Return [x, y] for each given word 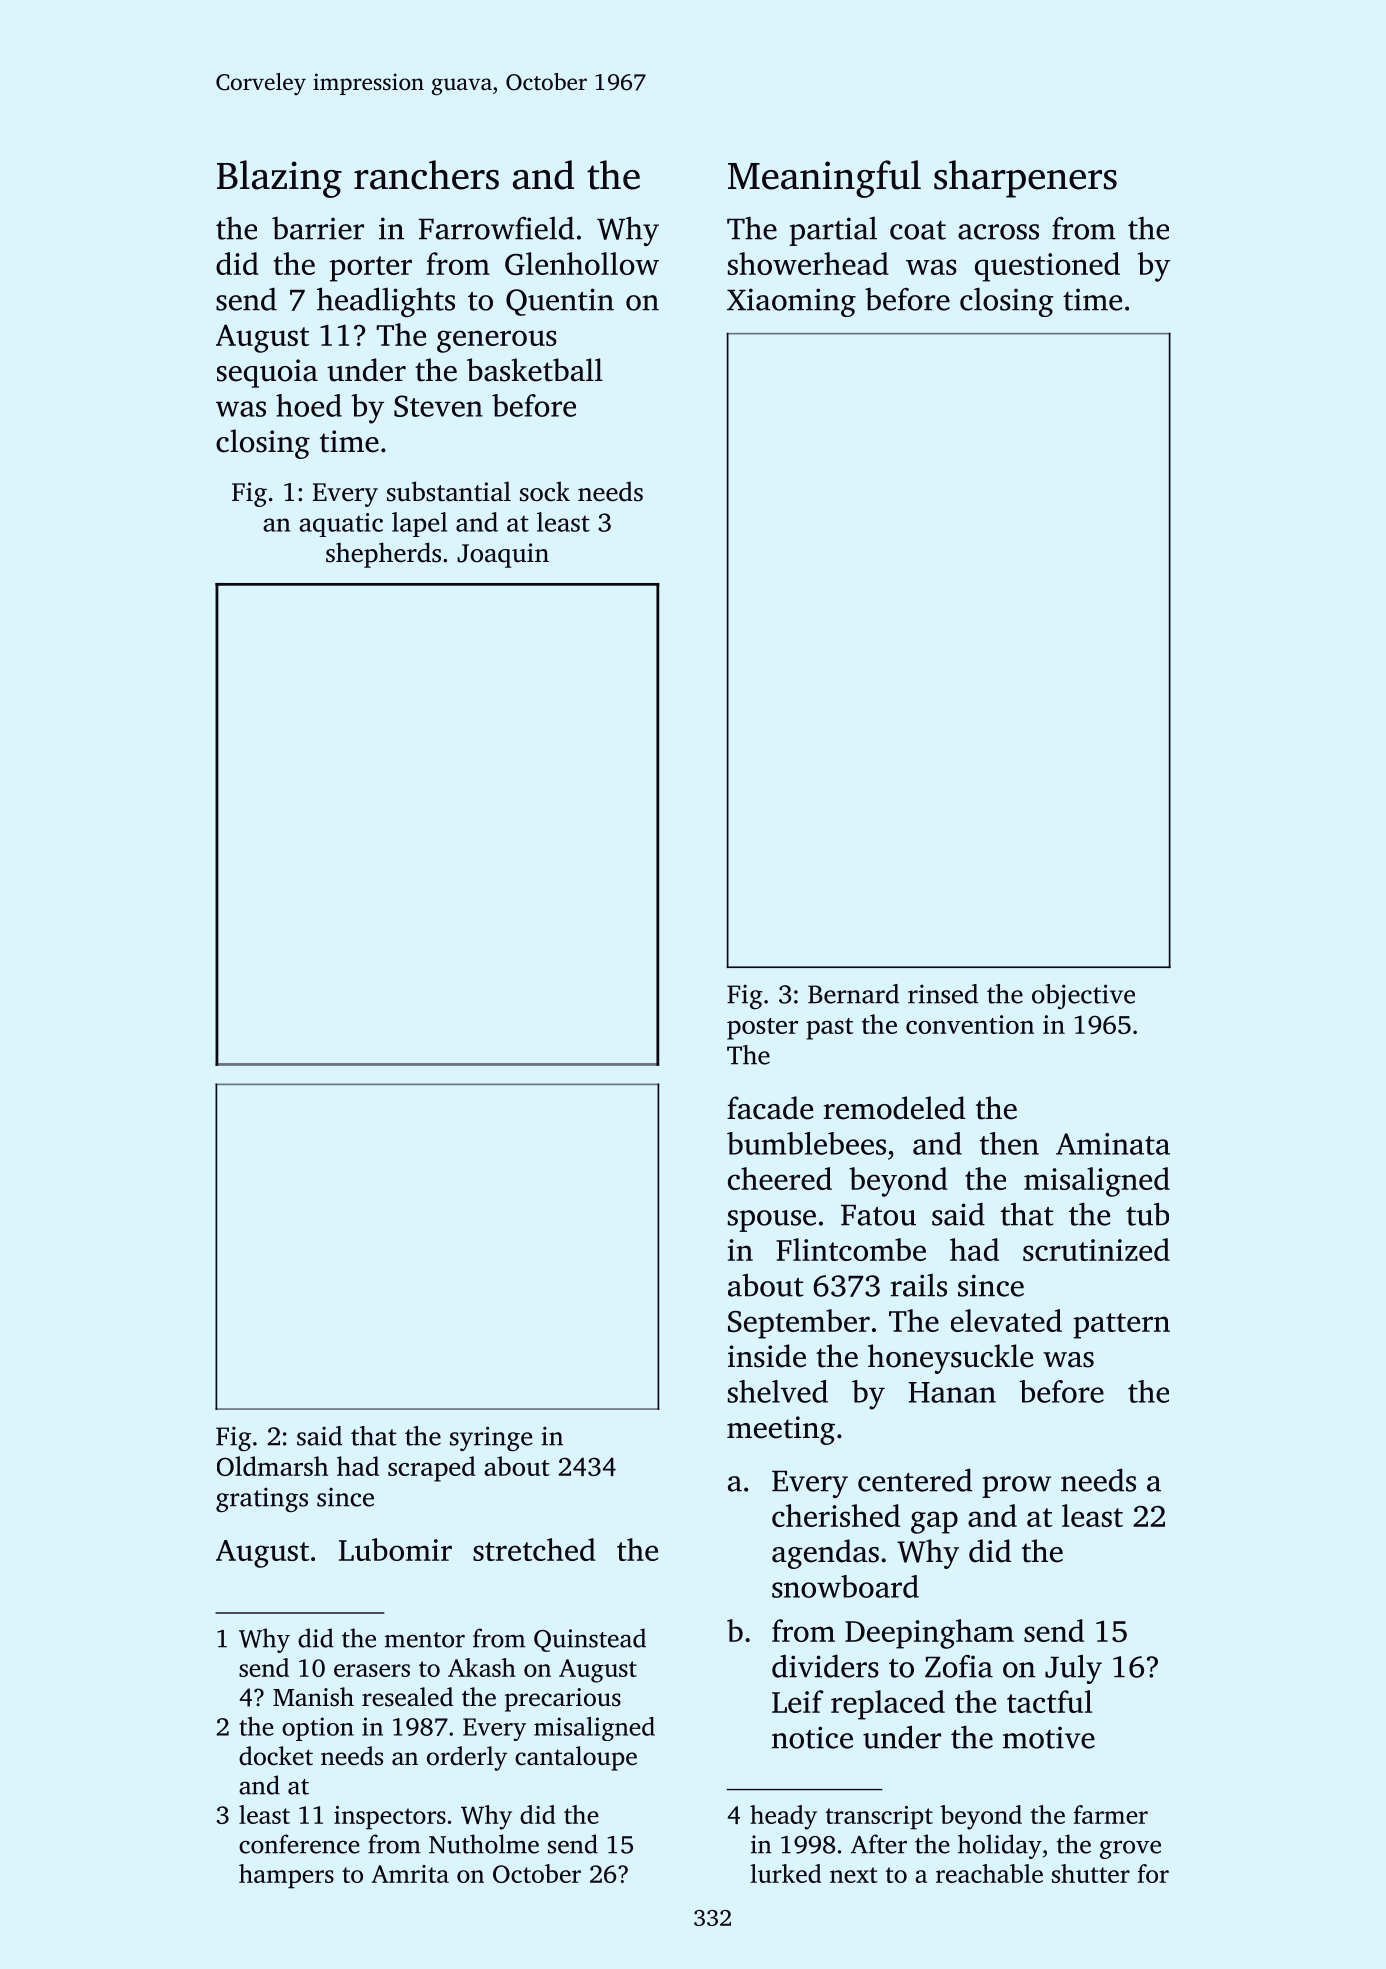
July [1073, 1669]
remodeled [894, 1108]
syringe [491, 1438]
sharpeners [1025, 179]
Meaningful [824, 179]
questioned [1047, 267]
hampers [286, 1876]
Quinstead [590, 1640]
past [829, 1029]
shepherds [383, 555]
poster [762, 1029]
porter [371, 269]
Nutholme [484, 1844]
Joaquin [503, 555]
